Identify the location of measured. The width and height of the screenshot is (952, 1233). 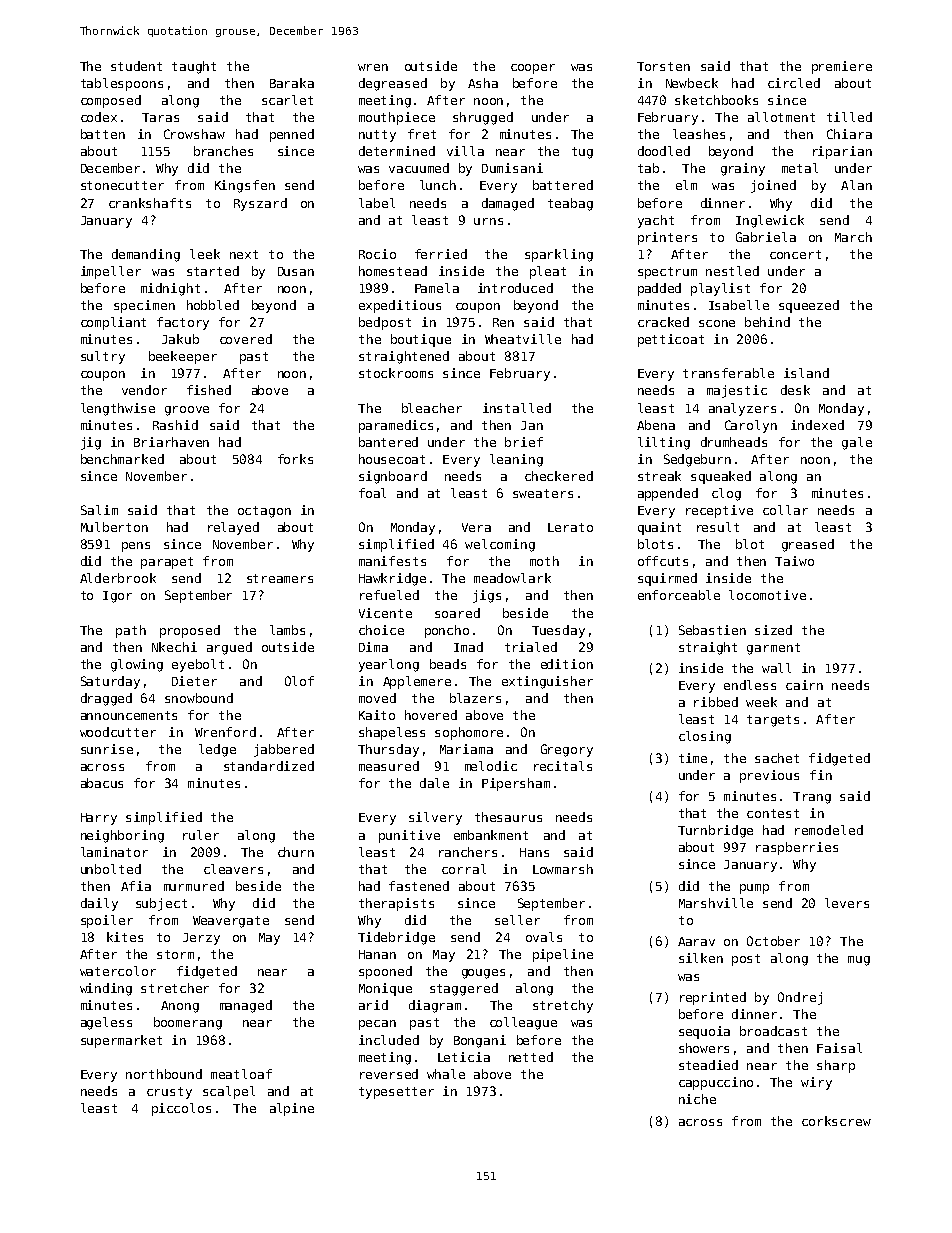
(389, 766).
